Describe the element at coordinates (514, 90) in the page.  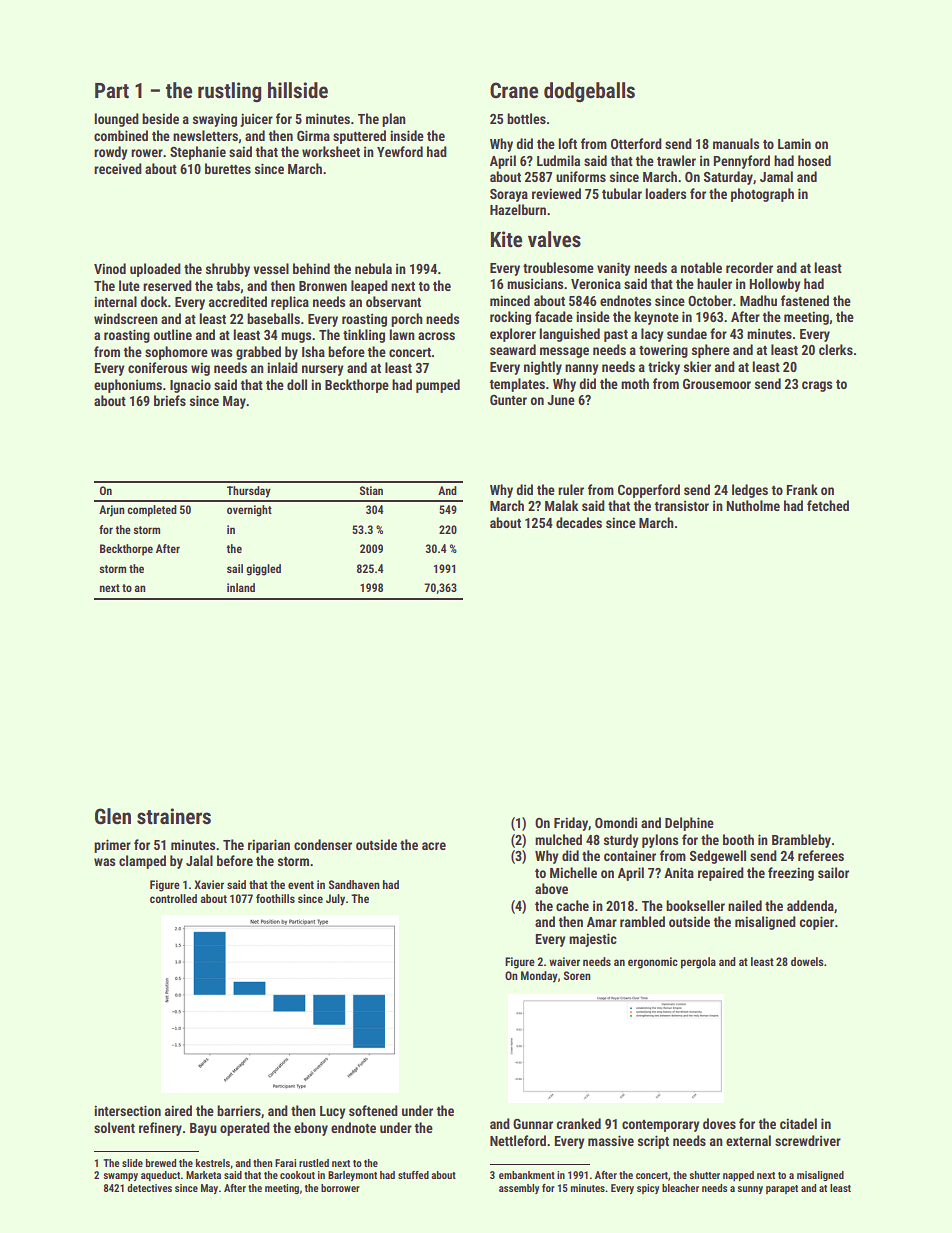
I see `Crane` at that location.
